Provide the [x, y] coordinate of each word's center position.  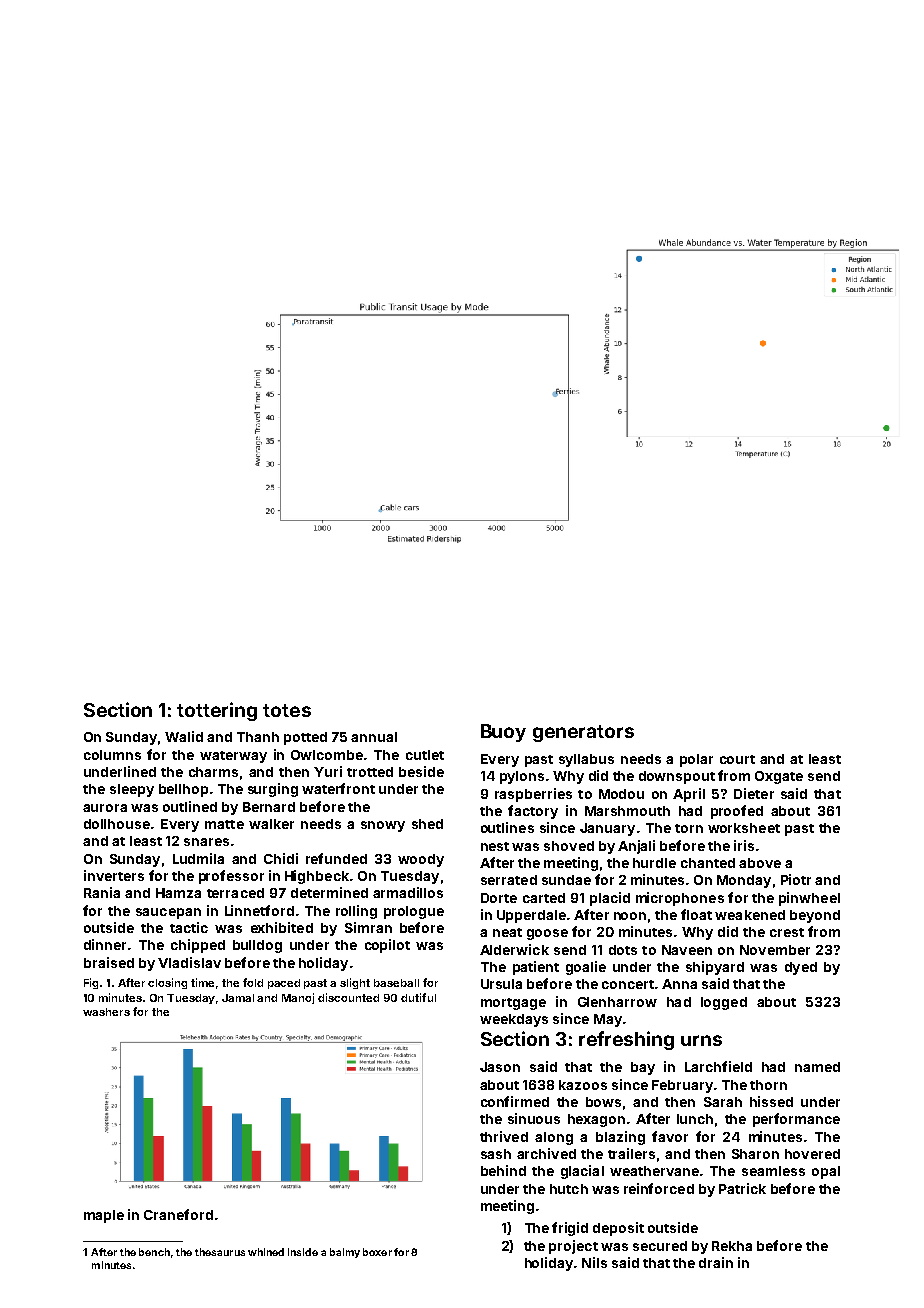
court [737, 759]
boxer [377, 1252]
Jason [500, 1067]
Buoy [503, 733]
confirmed [515, 1101]
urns [701, 1040]
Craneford [178, 1214]
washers [106, 1012]
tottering [217, 711]
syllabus [586, 760]
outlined [190, 806]
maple [104, 1216]
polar [696, 760]
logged [724, 1003]
